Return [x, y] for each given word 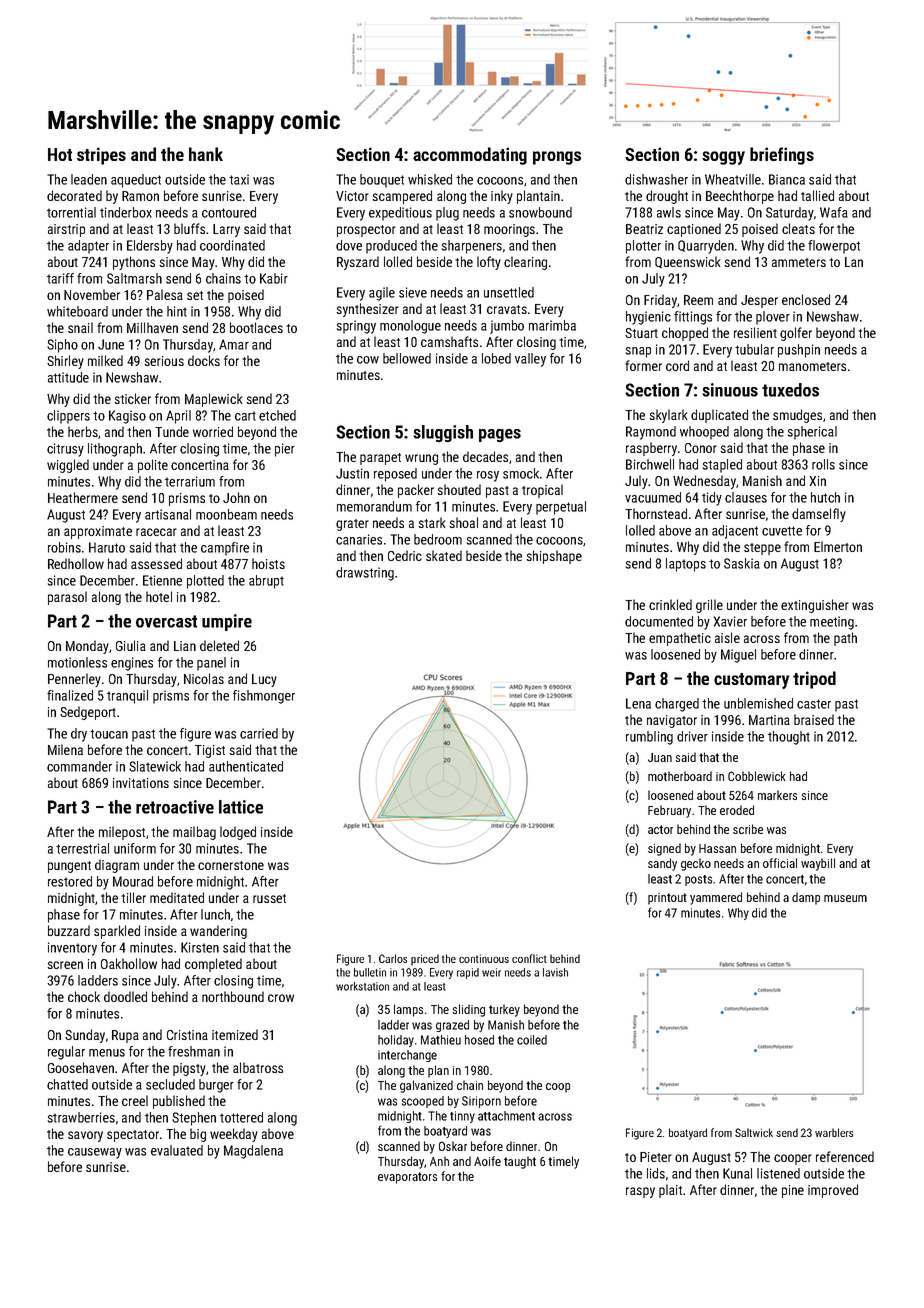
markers [777, 795]
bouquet [382, 181]
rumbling [649, 738]
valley [530, 360]
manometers [812, 366]
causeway [95, 1153]
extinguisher [815, 606]
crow [281, 998]
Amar [234, 344]
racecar [156, 532]
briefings [782, 156]
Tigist [210, 751]
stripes [101, 156]
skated [444, 555]
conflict [529, 958]
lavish [555, 972]
